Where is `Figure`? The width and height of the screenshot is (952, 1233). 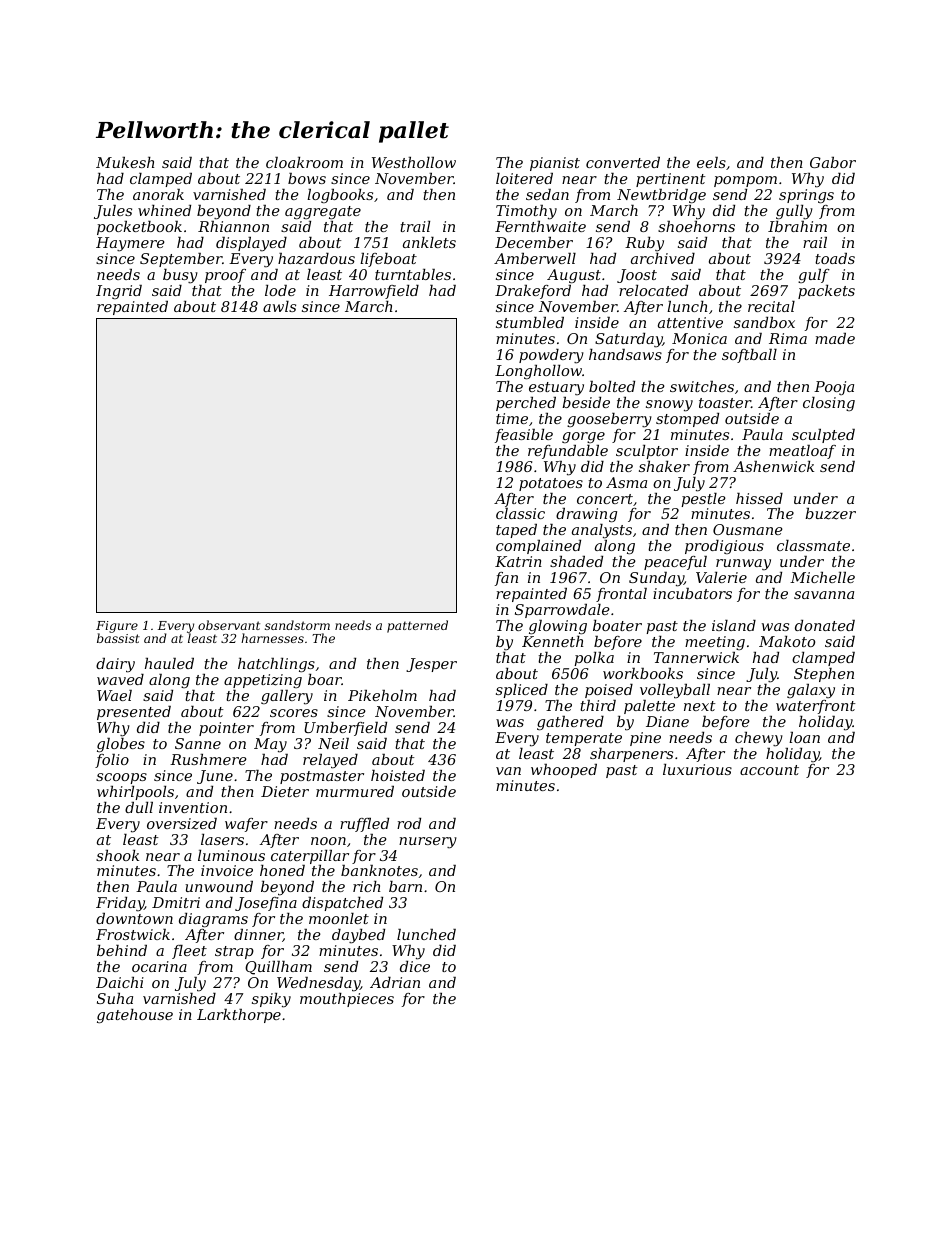
Figure is located at coordinates (117, 627).
